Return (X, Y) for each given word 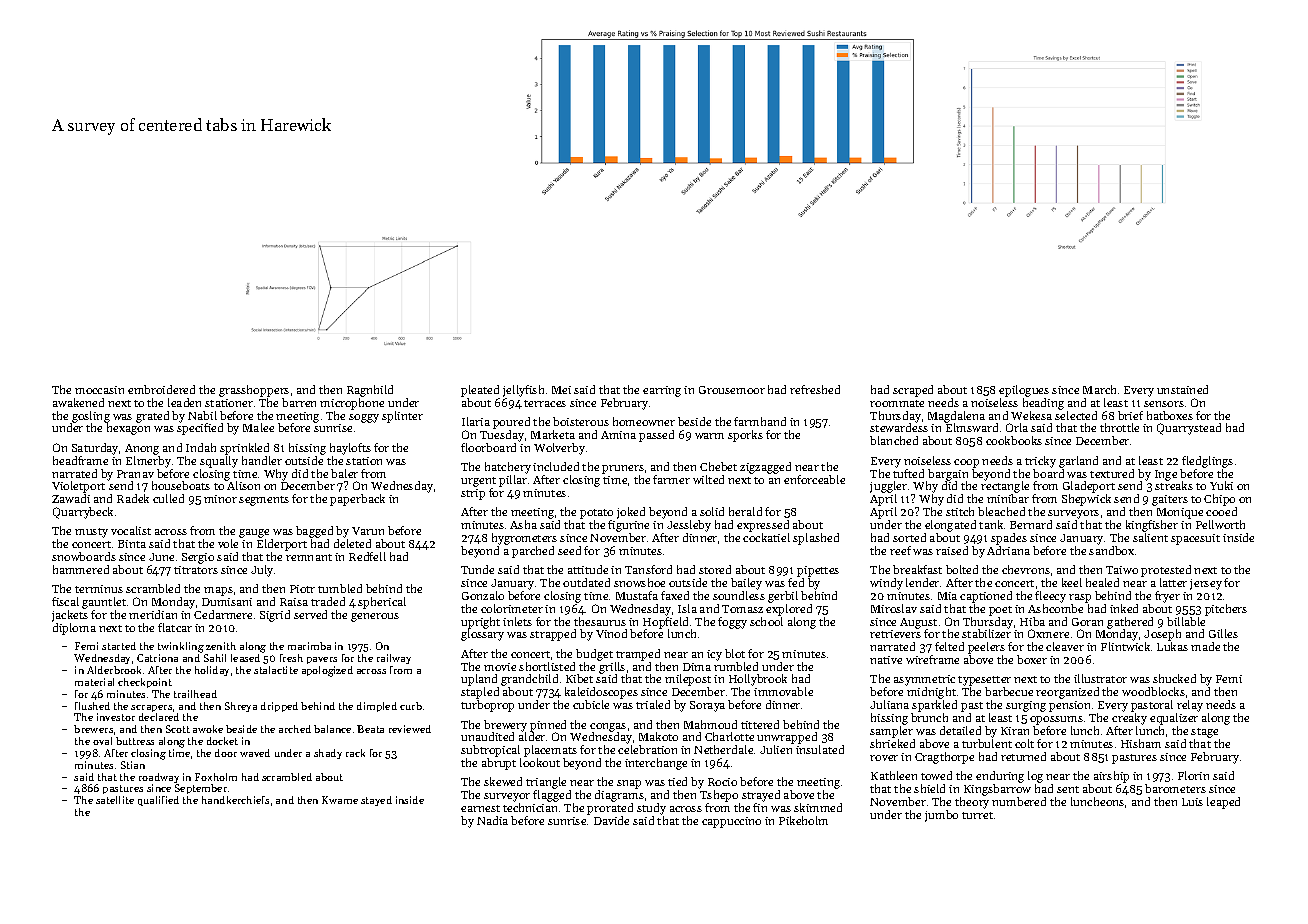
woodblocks (1153, 691)
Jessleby (689, 526)
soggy (364, 418)
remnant (309, 557)
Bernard (1031, 524)
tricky (1040, 462)
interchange (656, 764)
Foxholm (216, 777)
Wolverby (559, 449)
